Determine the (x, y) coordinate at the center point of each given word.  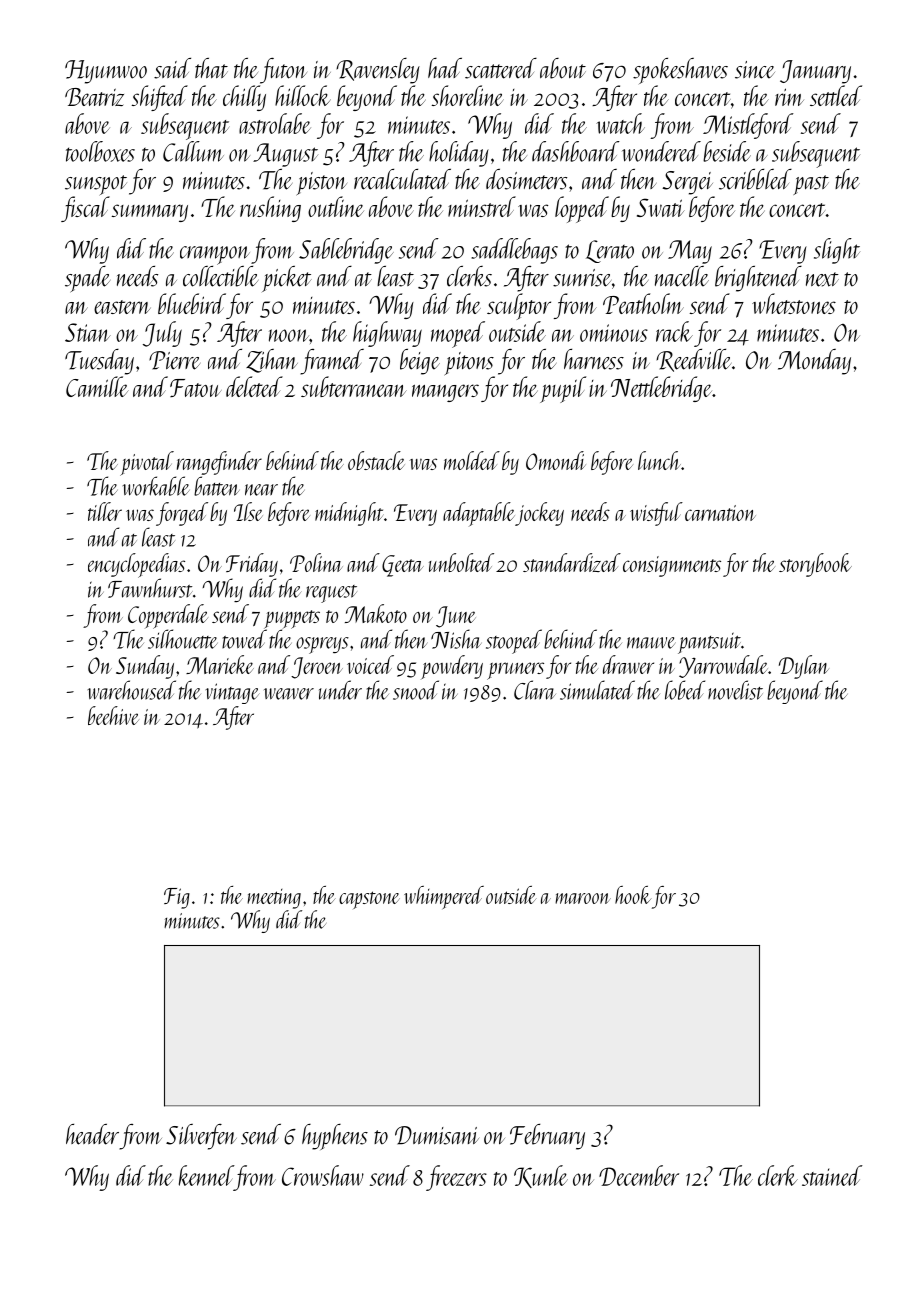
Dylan (804, 667)
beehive (113, 715)
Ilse (248, 511)
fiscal (85, 209)
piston (321, 184)
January (815, 72)
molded (472, 460)
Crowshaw (323, 1175)
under (340, 690)
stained (832, 1175)
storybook (815, 565)
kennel (206, 1175)
